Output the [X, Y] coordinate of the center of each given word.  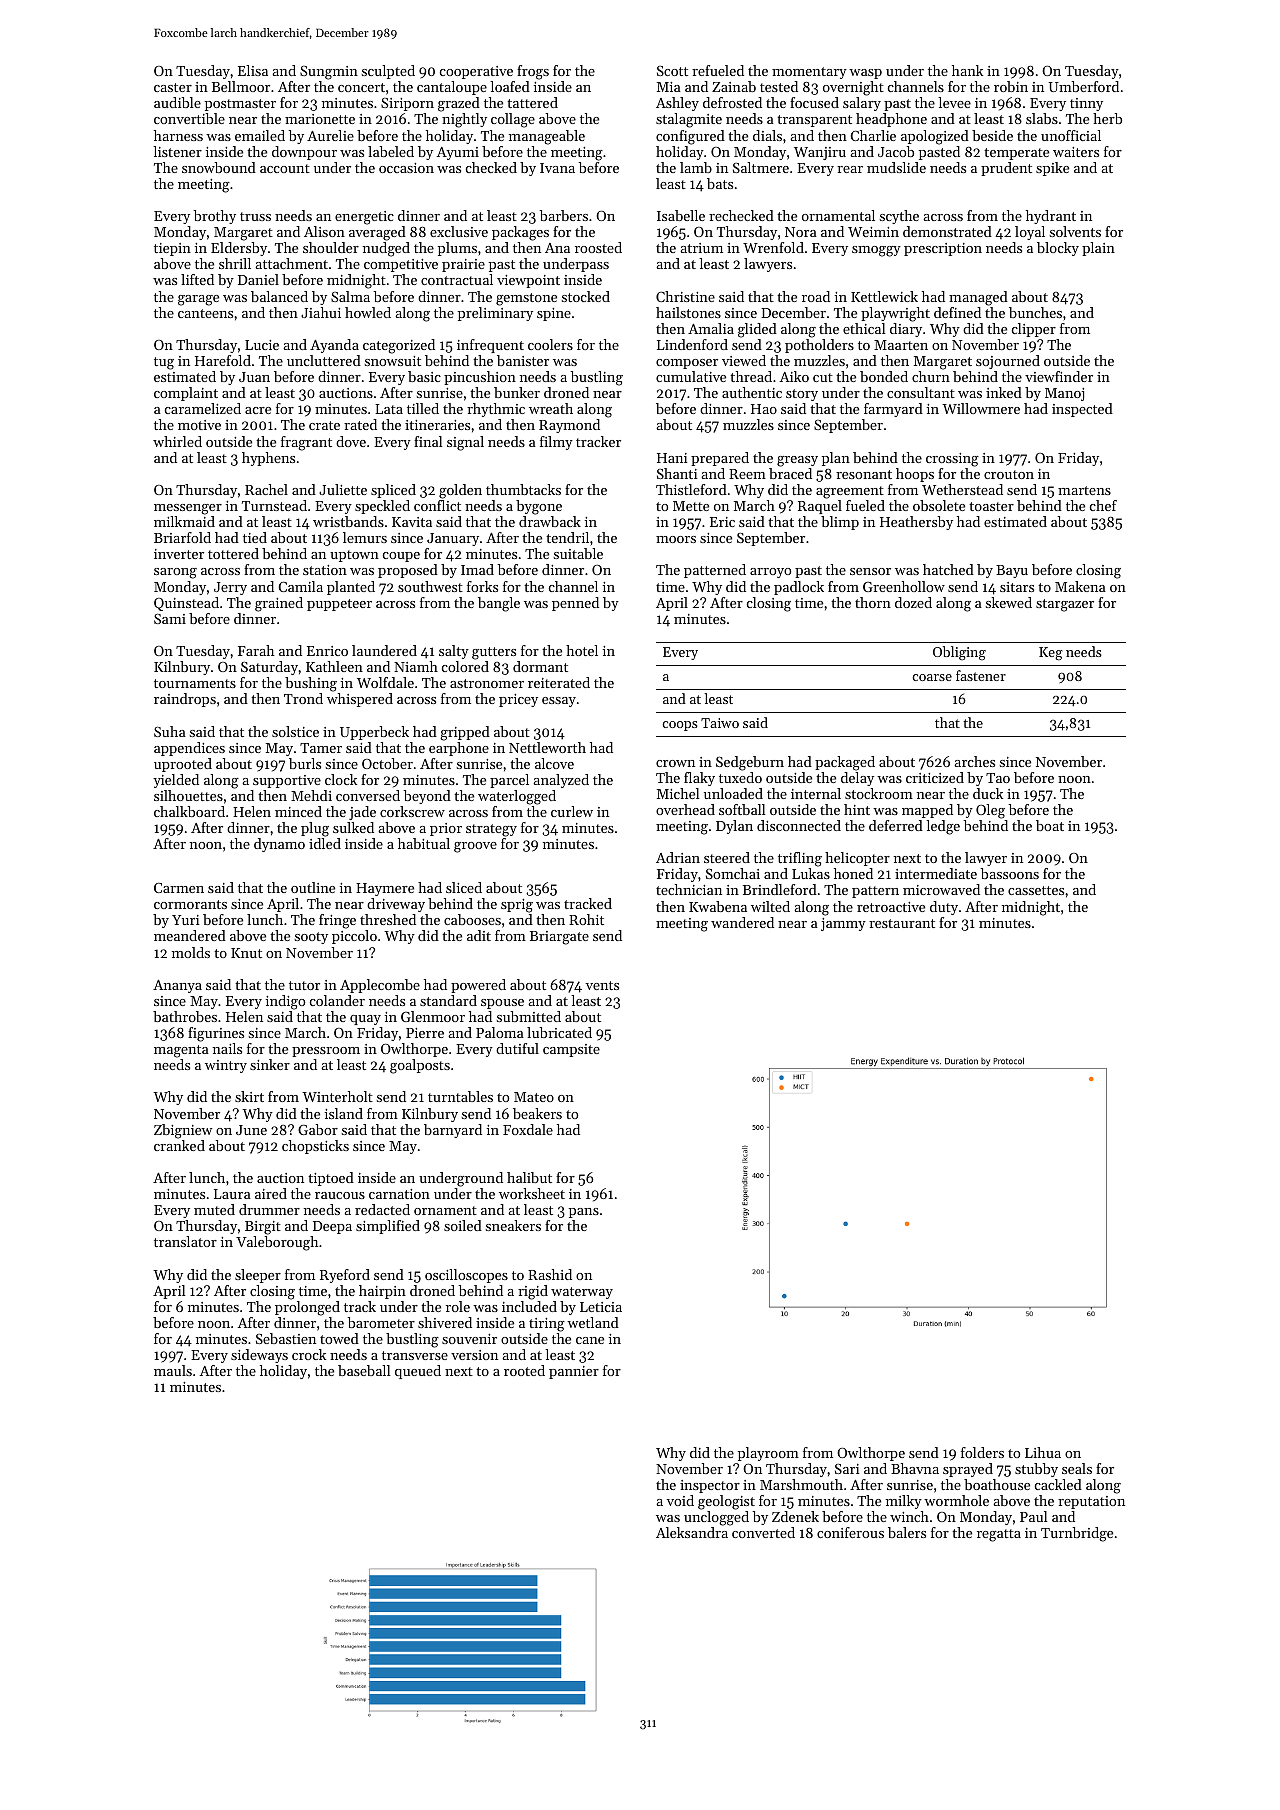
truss [255, 216]
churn [931, 376]
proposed [408, 571]
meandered [190, 935]
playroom [768, 1454]
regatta [999, 1535]
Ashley [677, 104]
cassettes [1036, 890]
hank [967, 70]
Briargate [559, 938]
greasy [797, 461]
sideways [259, 1356]
